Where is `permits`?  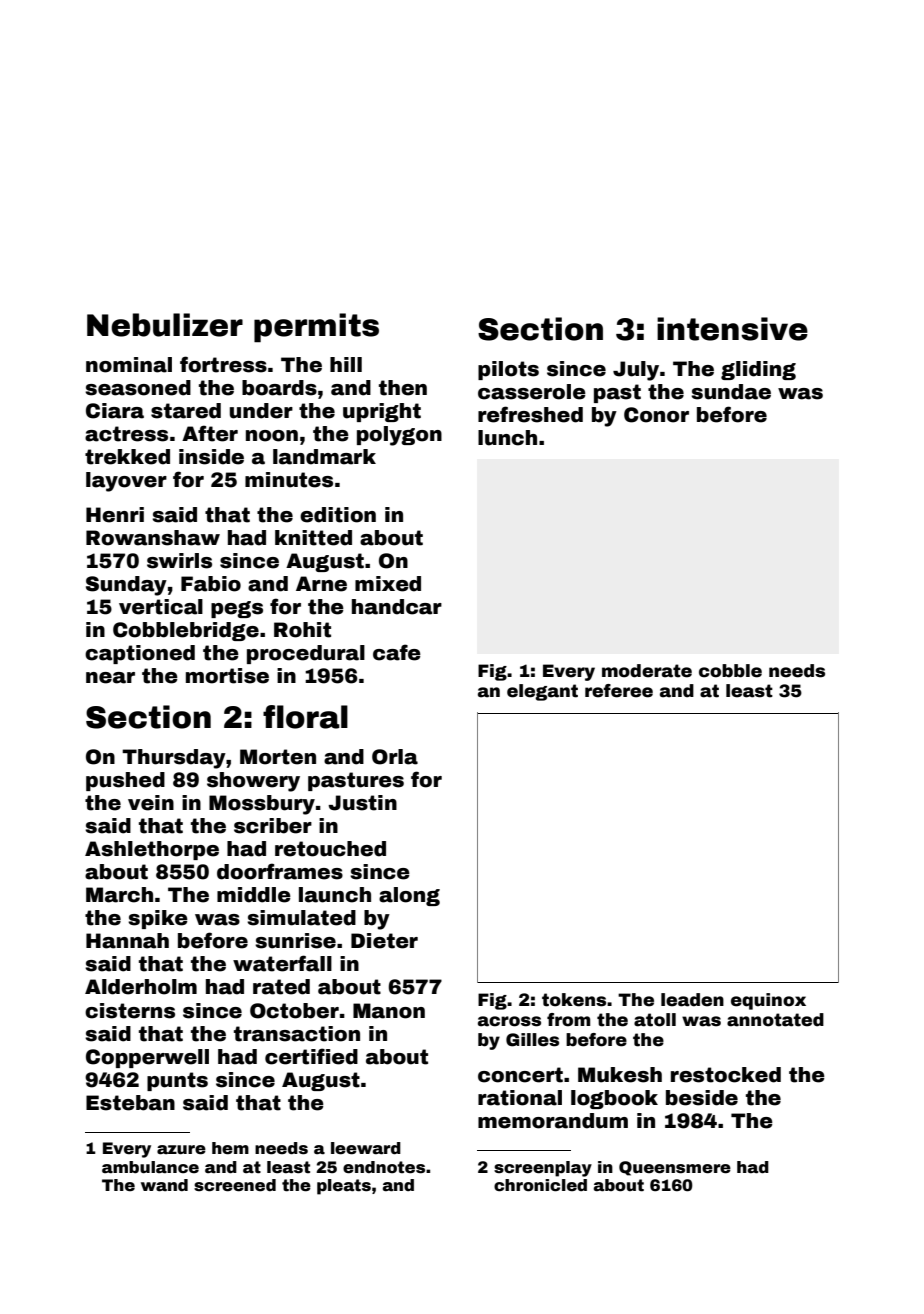 permits is located at coordinates (316, 328).
